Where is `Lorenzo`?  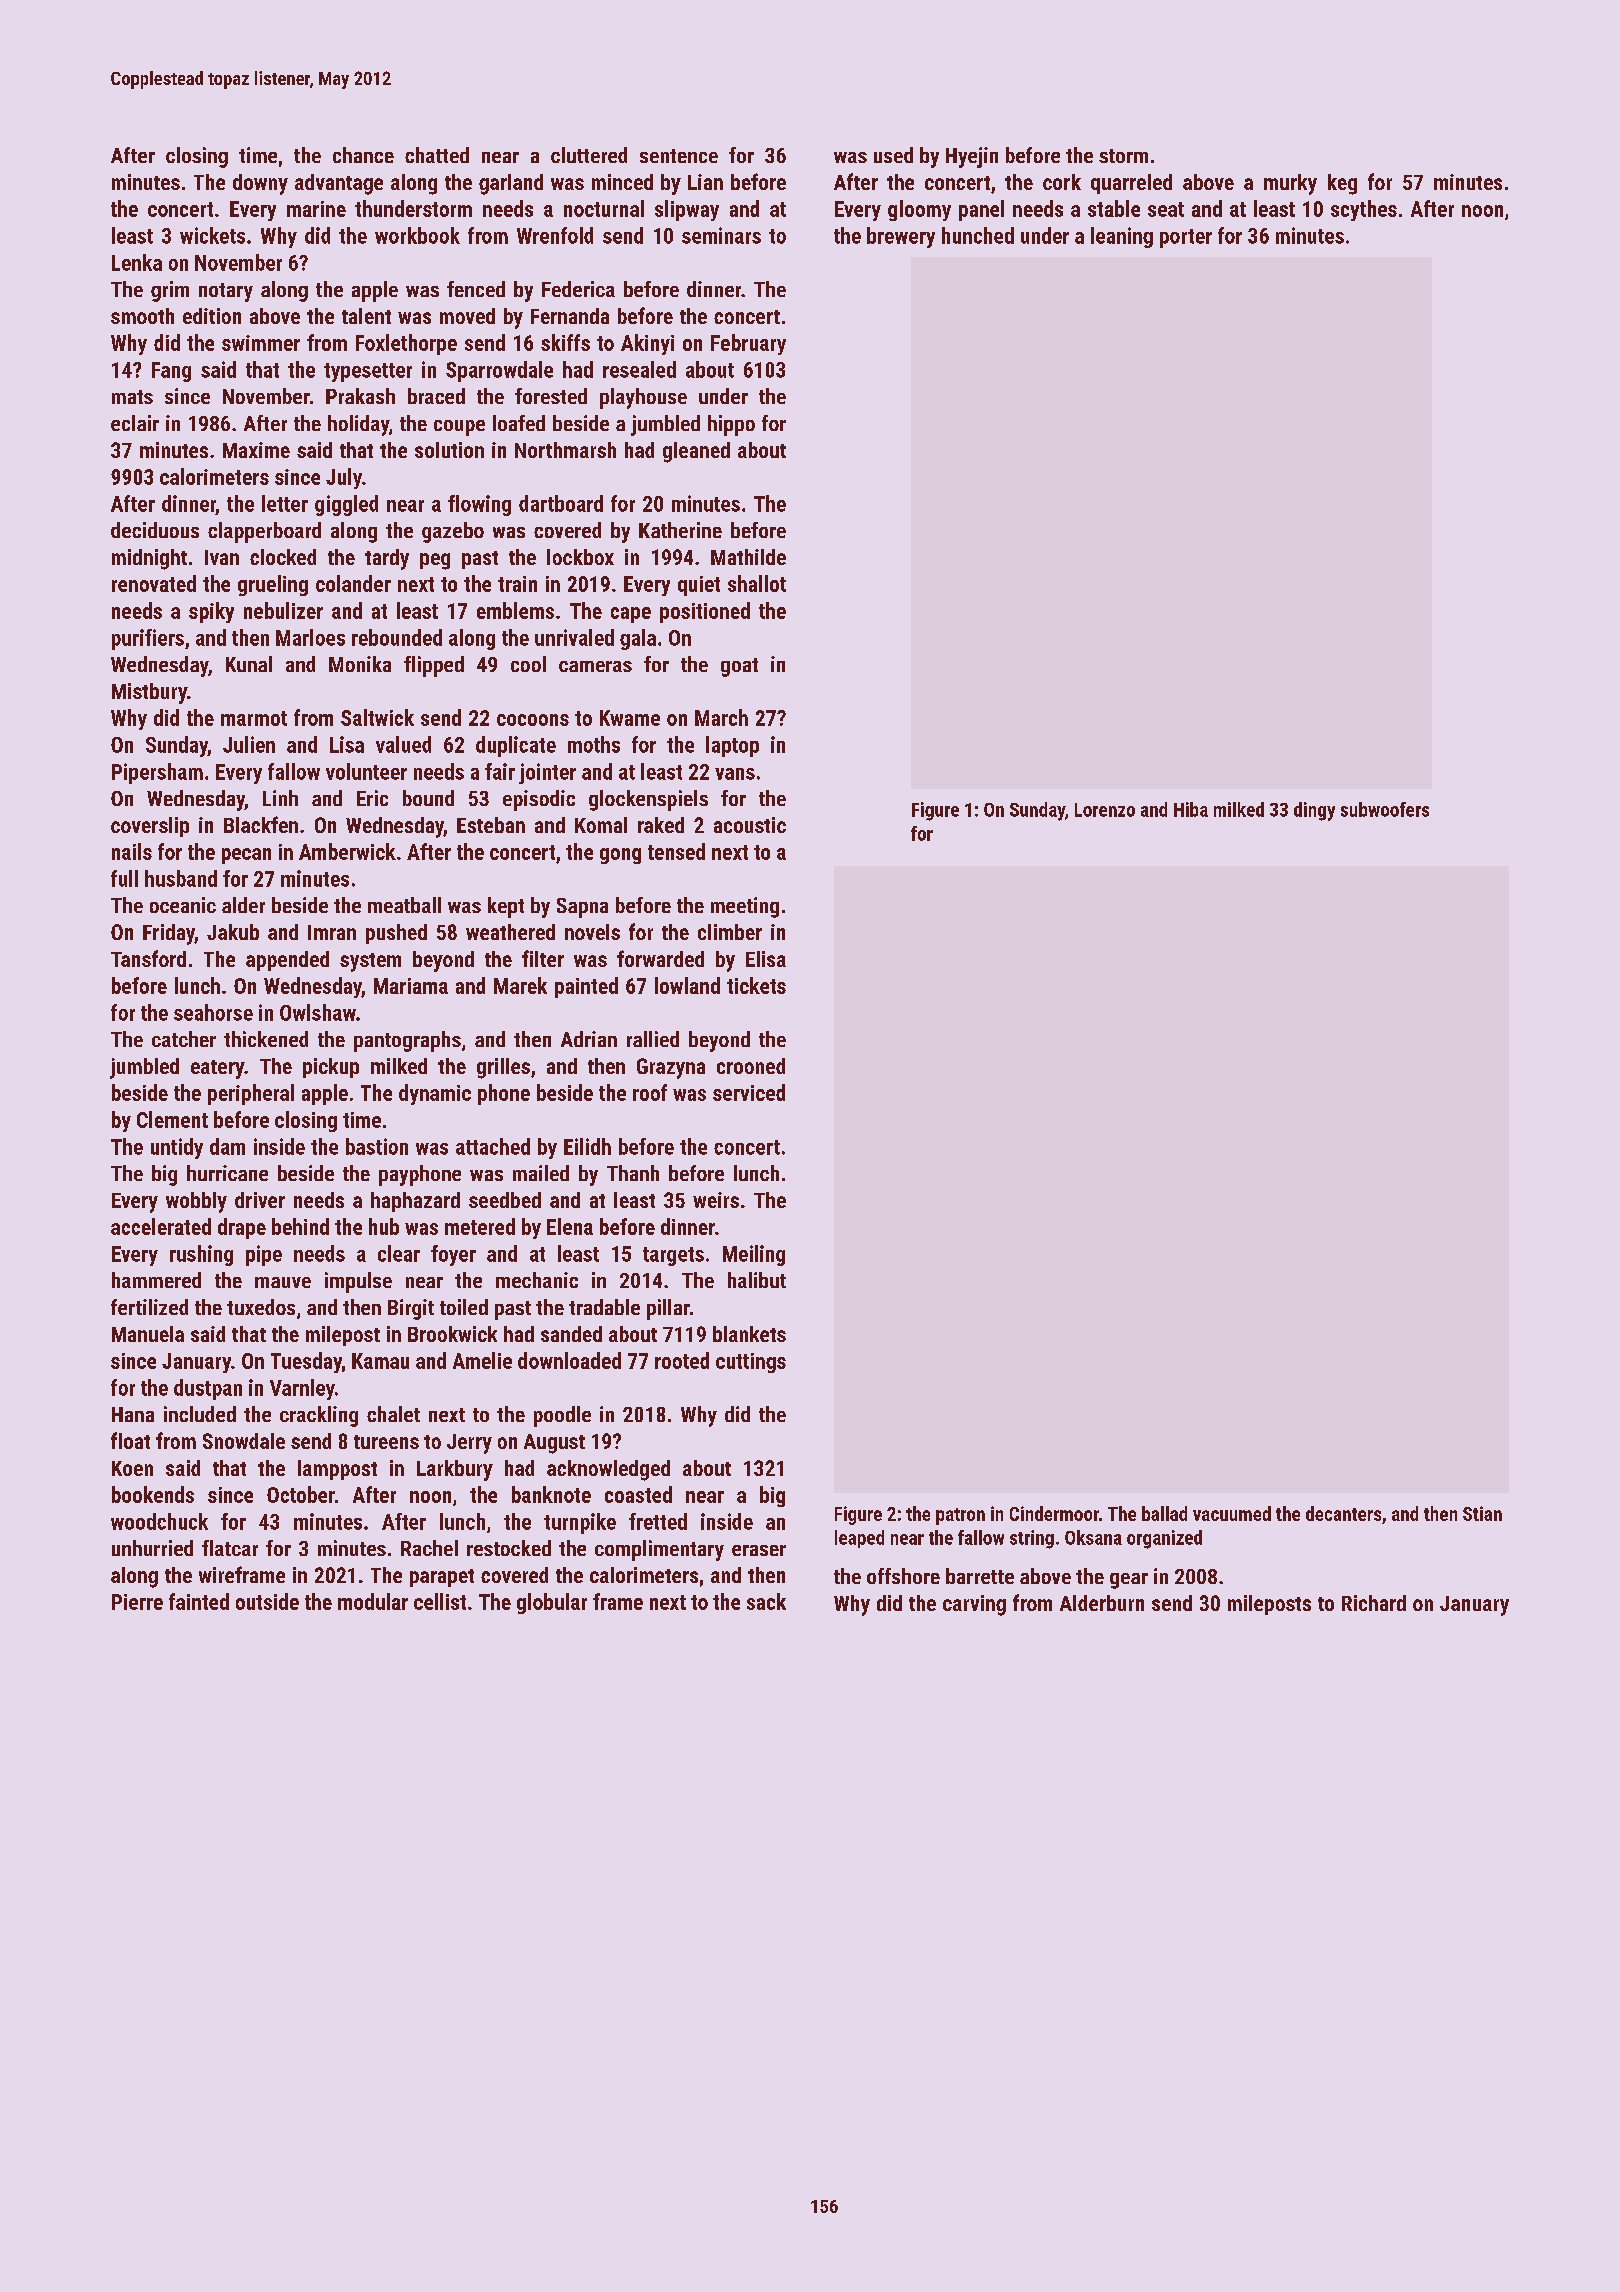 Lorenzo is located at coordinates (1105, 810).
